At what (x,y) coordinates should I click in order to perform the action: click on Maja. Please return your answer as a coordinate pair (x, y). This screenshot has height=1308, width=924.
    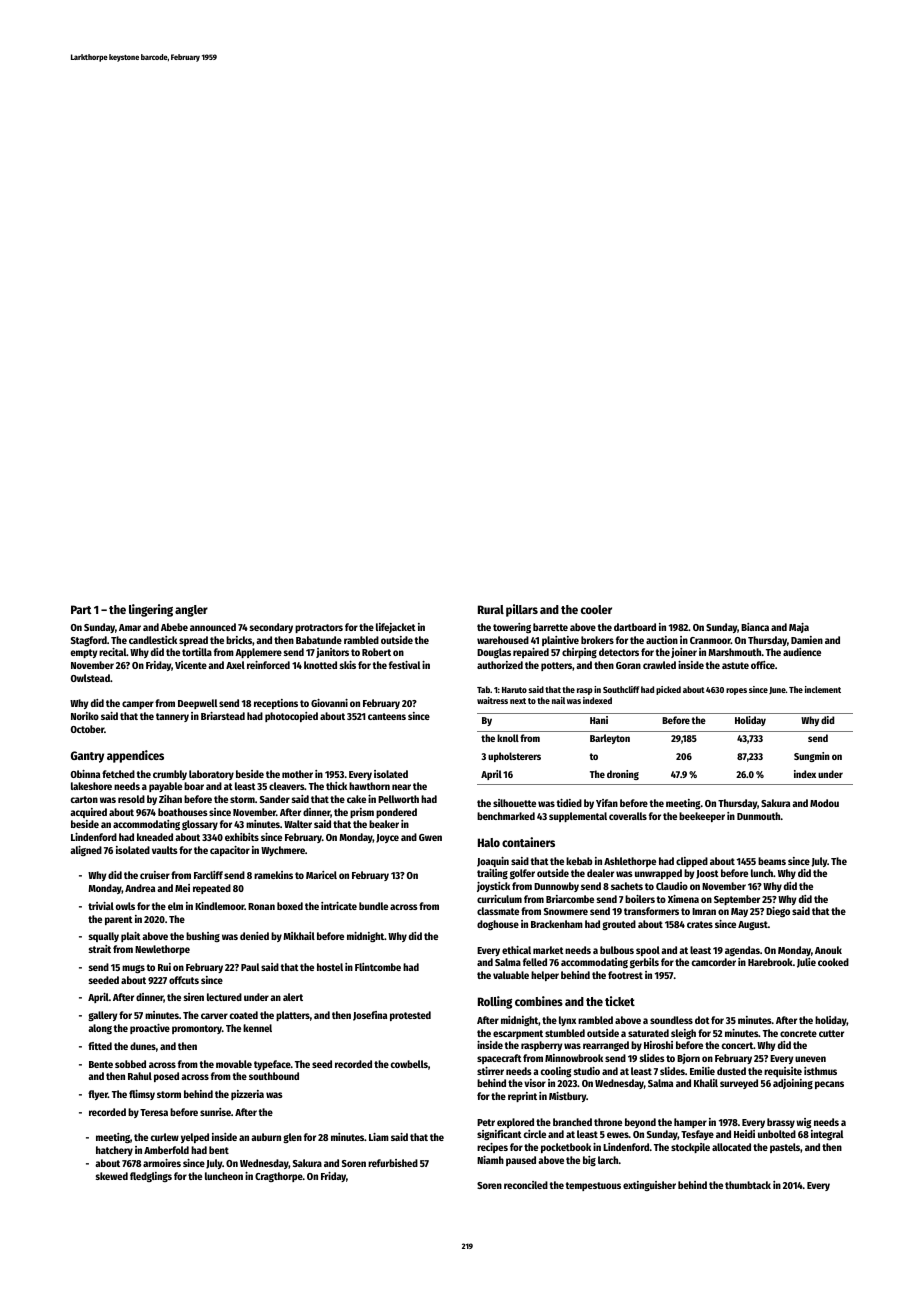
    Looking at the image, I should click on (799, 628).
